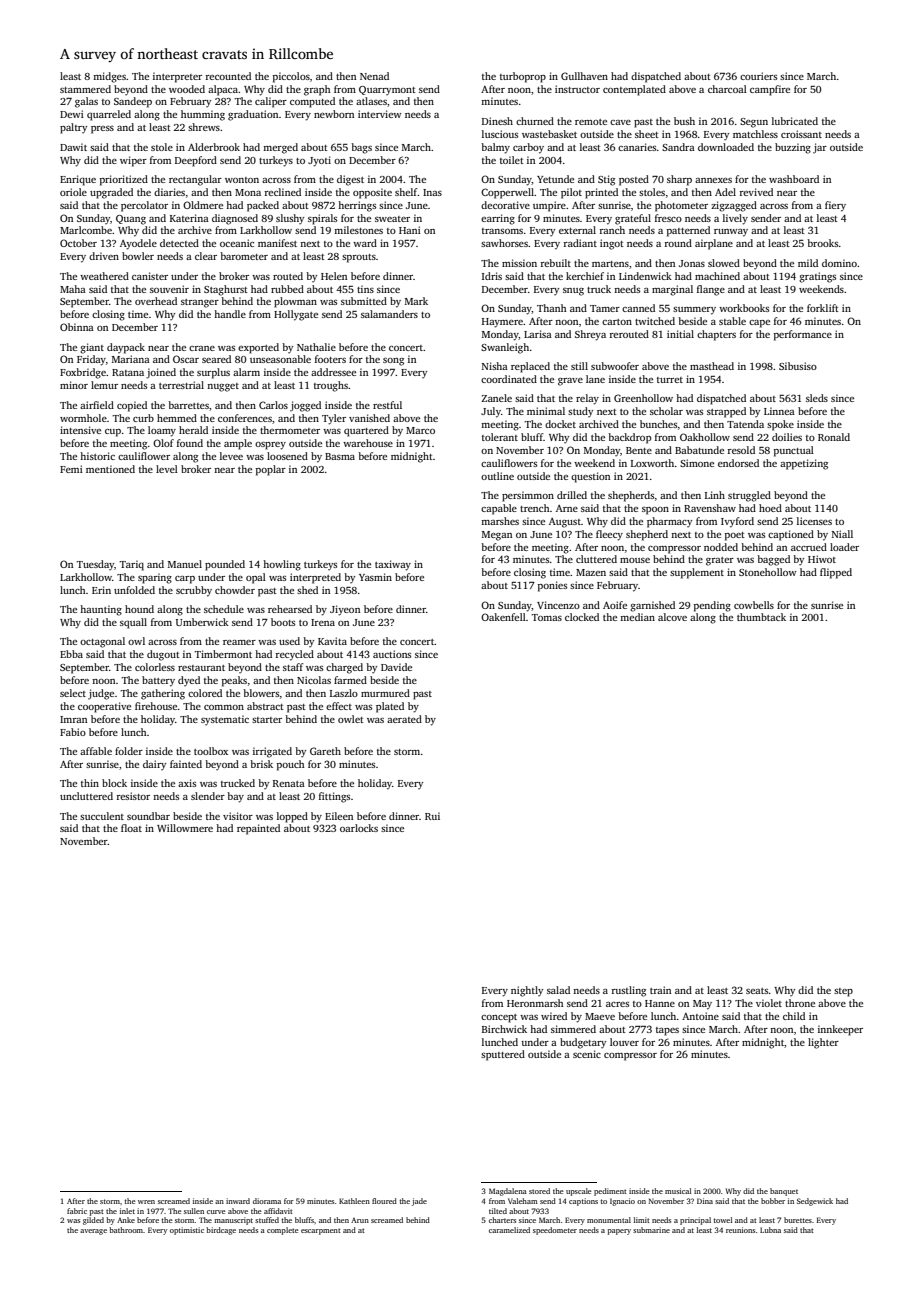 Image resolution: width=924 pixels, height=1308 pixels. Describe the element at coordinates (503, 1055) in the screenshot. I see `sputtered` at that location.
